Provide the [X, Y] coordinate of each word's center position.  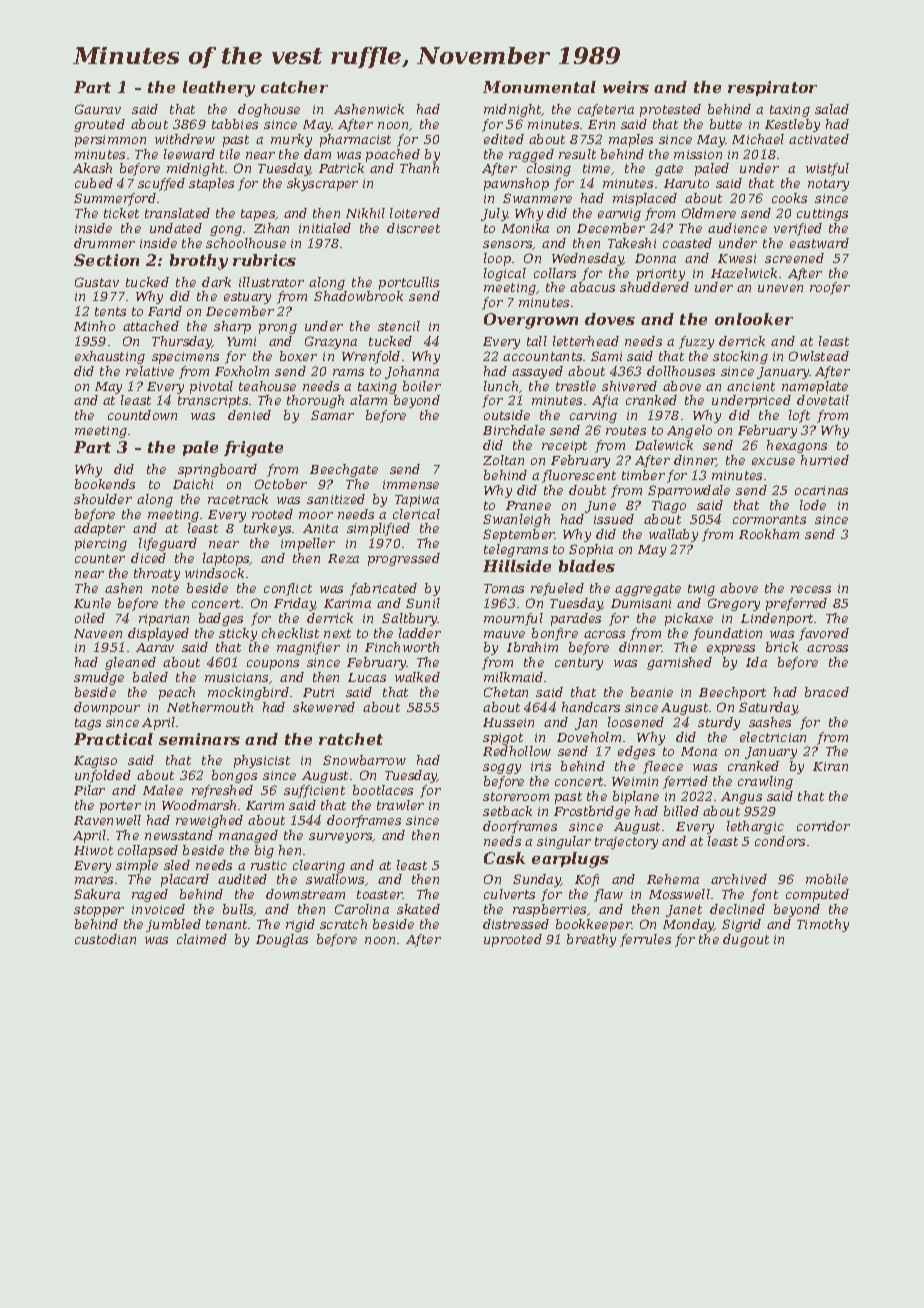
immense [411, 484]
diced [148, 558]
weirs [626, 87]
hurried [825, 460]
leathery [219, 89]
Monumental [539, 87]
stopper [99, 911]
